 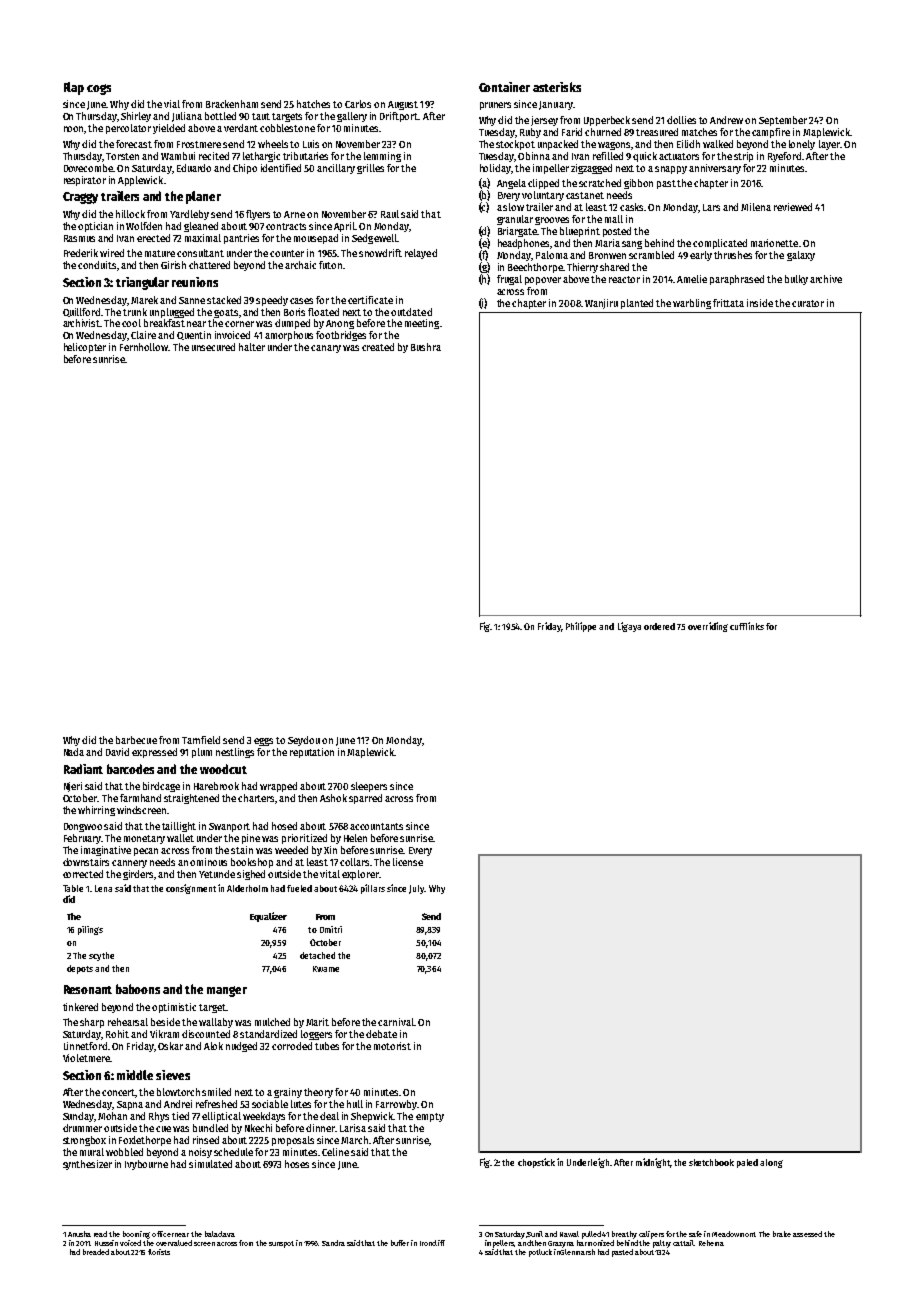 I want to click on tubes, so click(x=327, y=1046).
